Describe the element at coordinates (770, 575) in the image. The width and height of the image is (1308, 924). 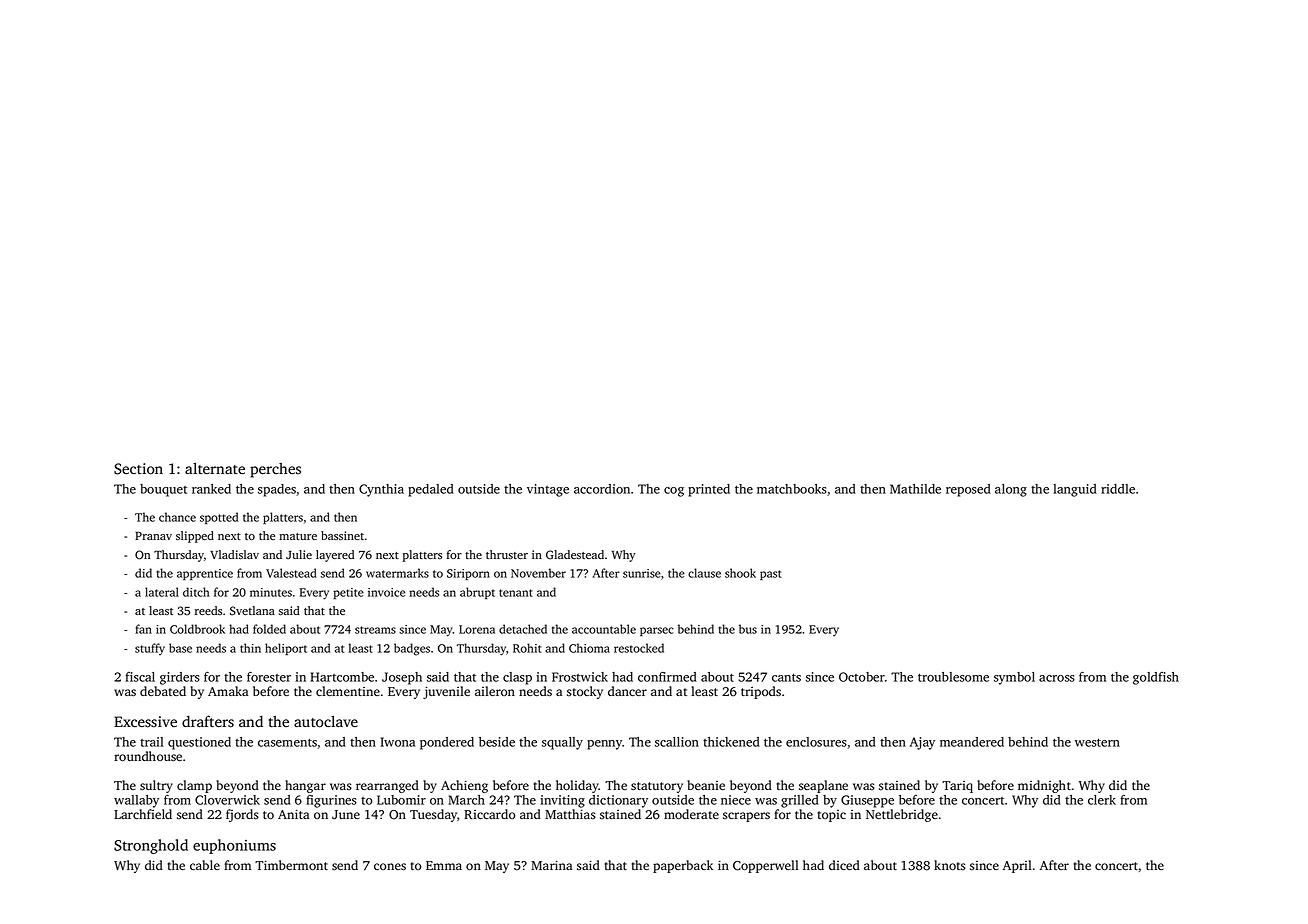
I see `past` at that location.
